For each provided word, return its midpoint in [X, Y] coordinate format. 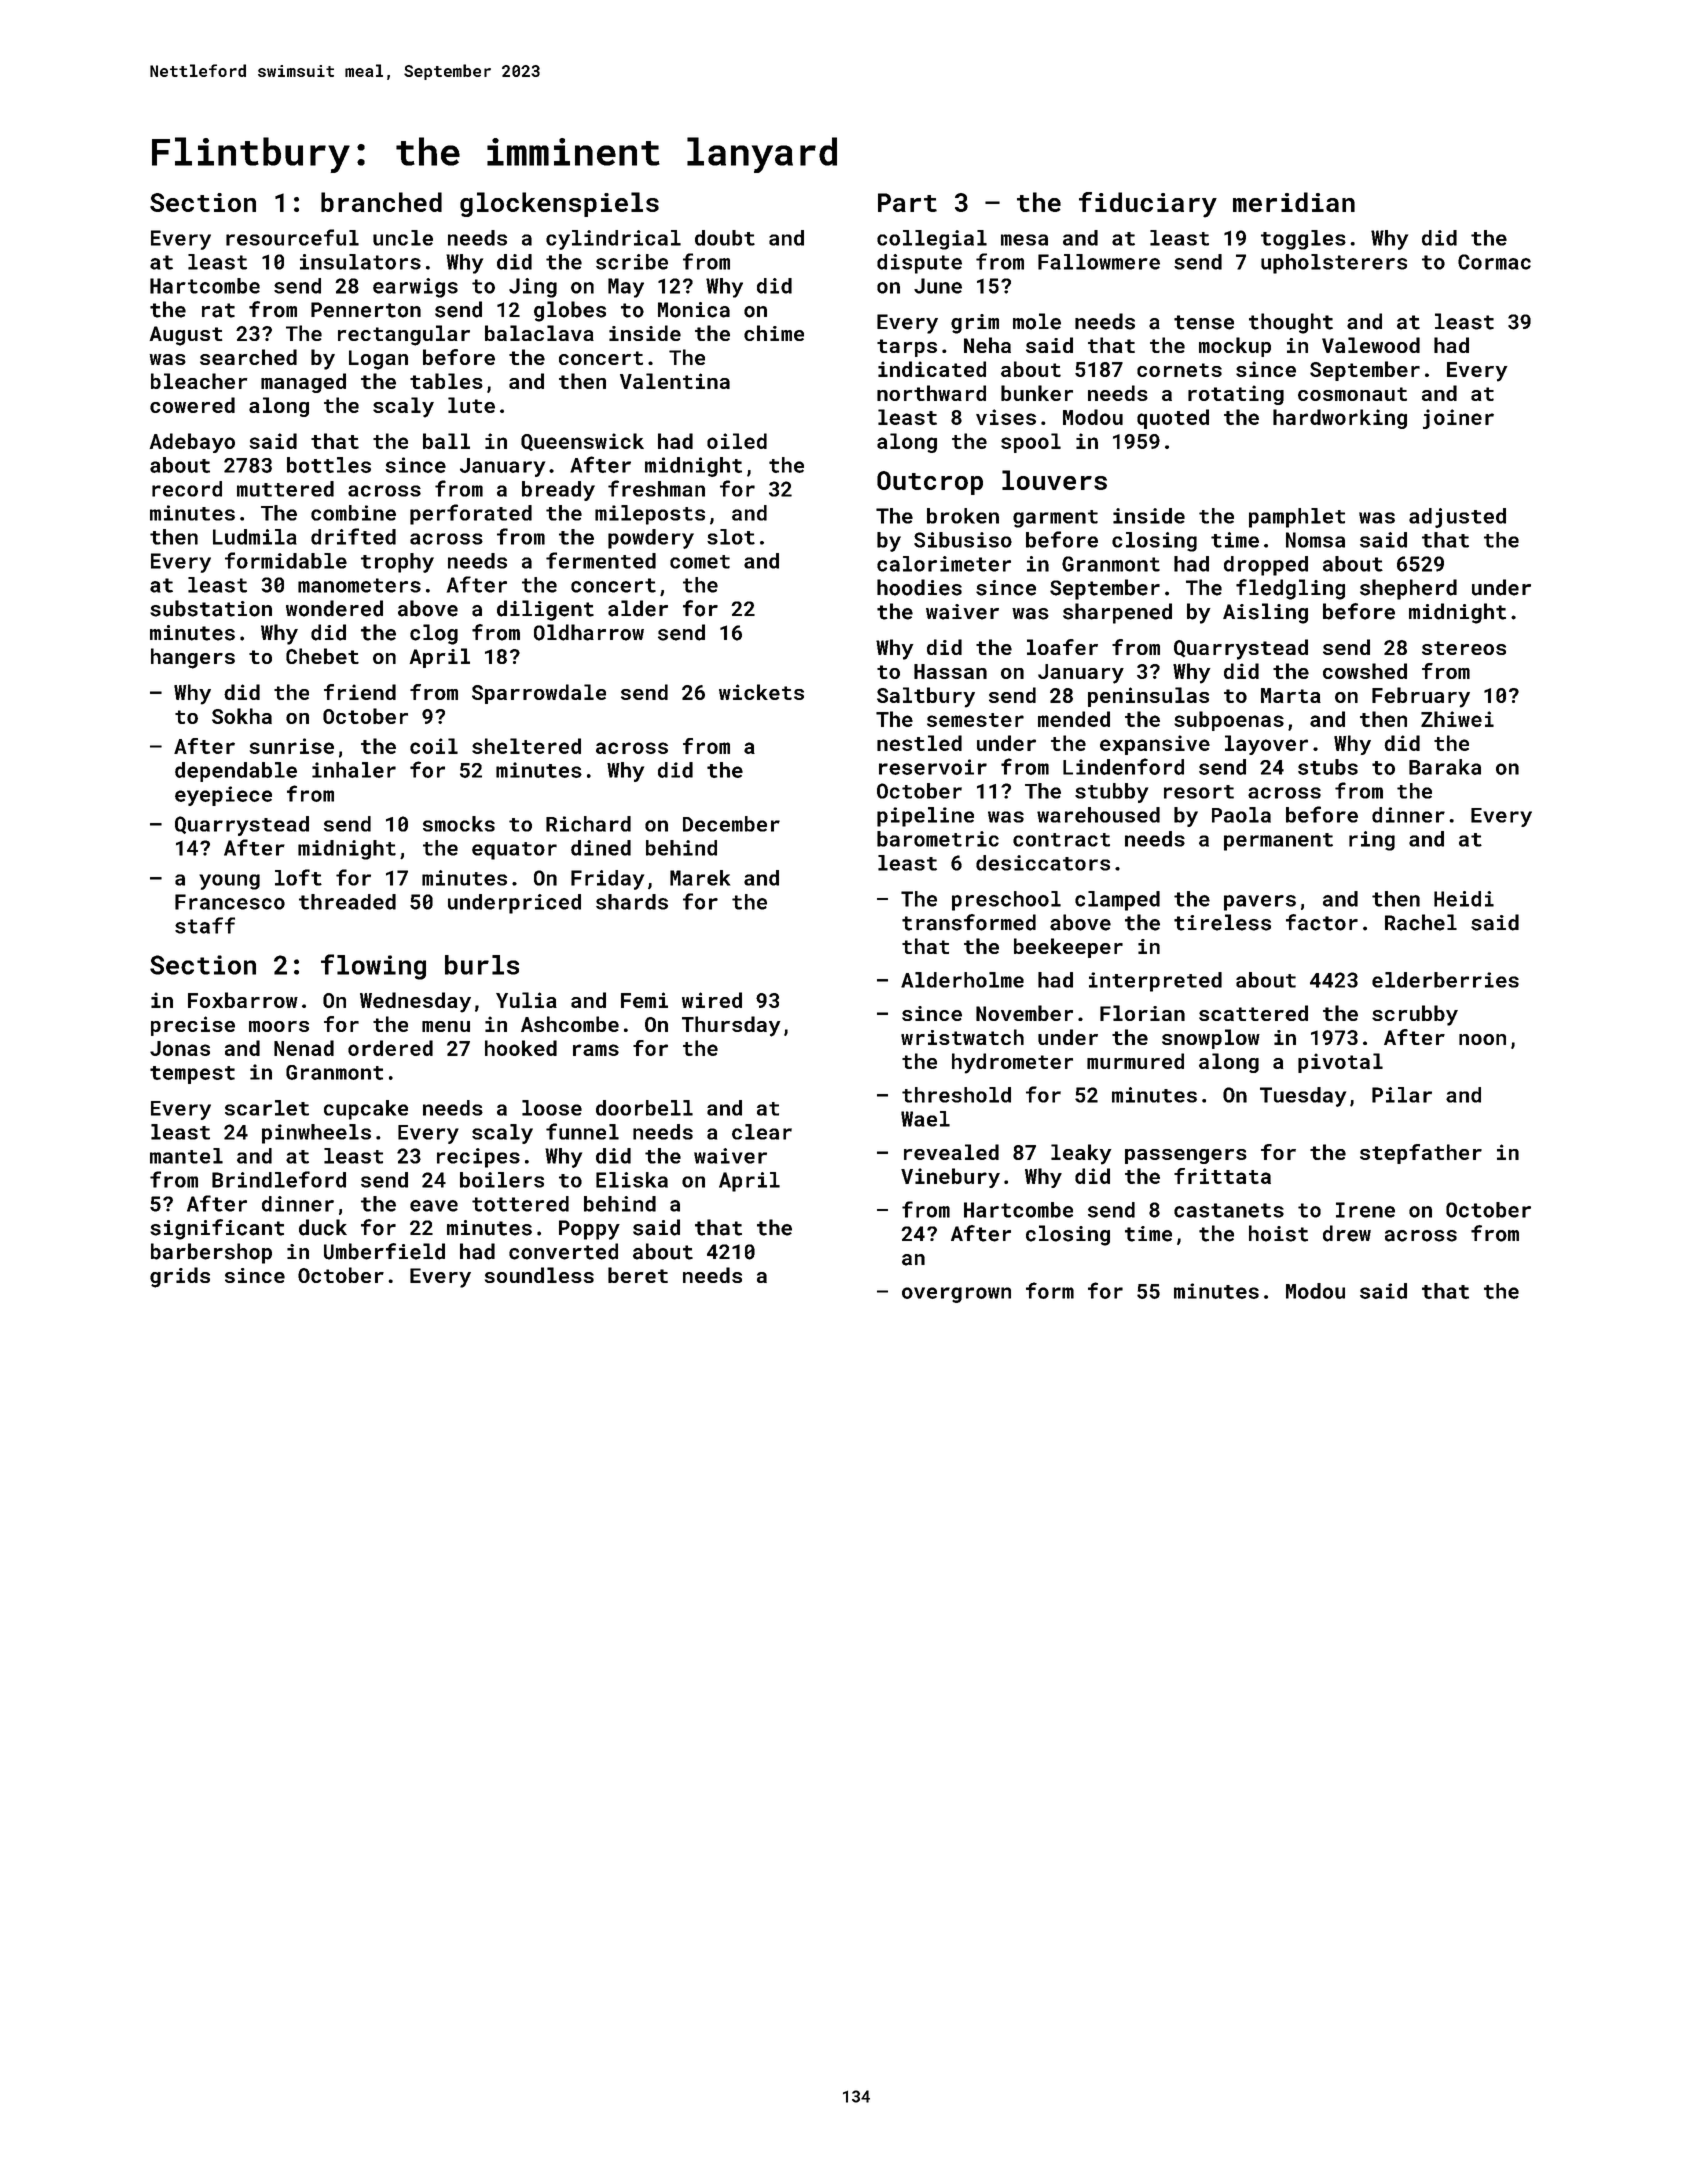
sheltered [526, 746]
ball [446, 441]
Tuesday [1303, 1097]
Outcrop [930, 483]
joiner [1458, 419]
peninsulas [1148, 697]
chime [774, 333]
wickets [761, 692]
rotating [1236, 395]
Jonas [180, 1048]
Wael [925, 1119]
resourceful [292, 237]
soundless [539, 1275]
